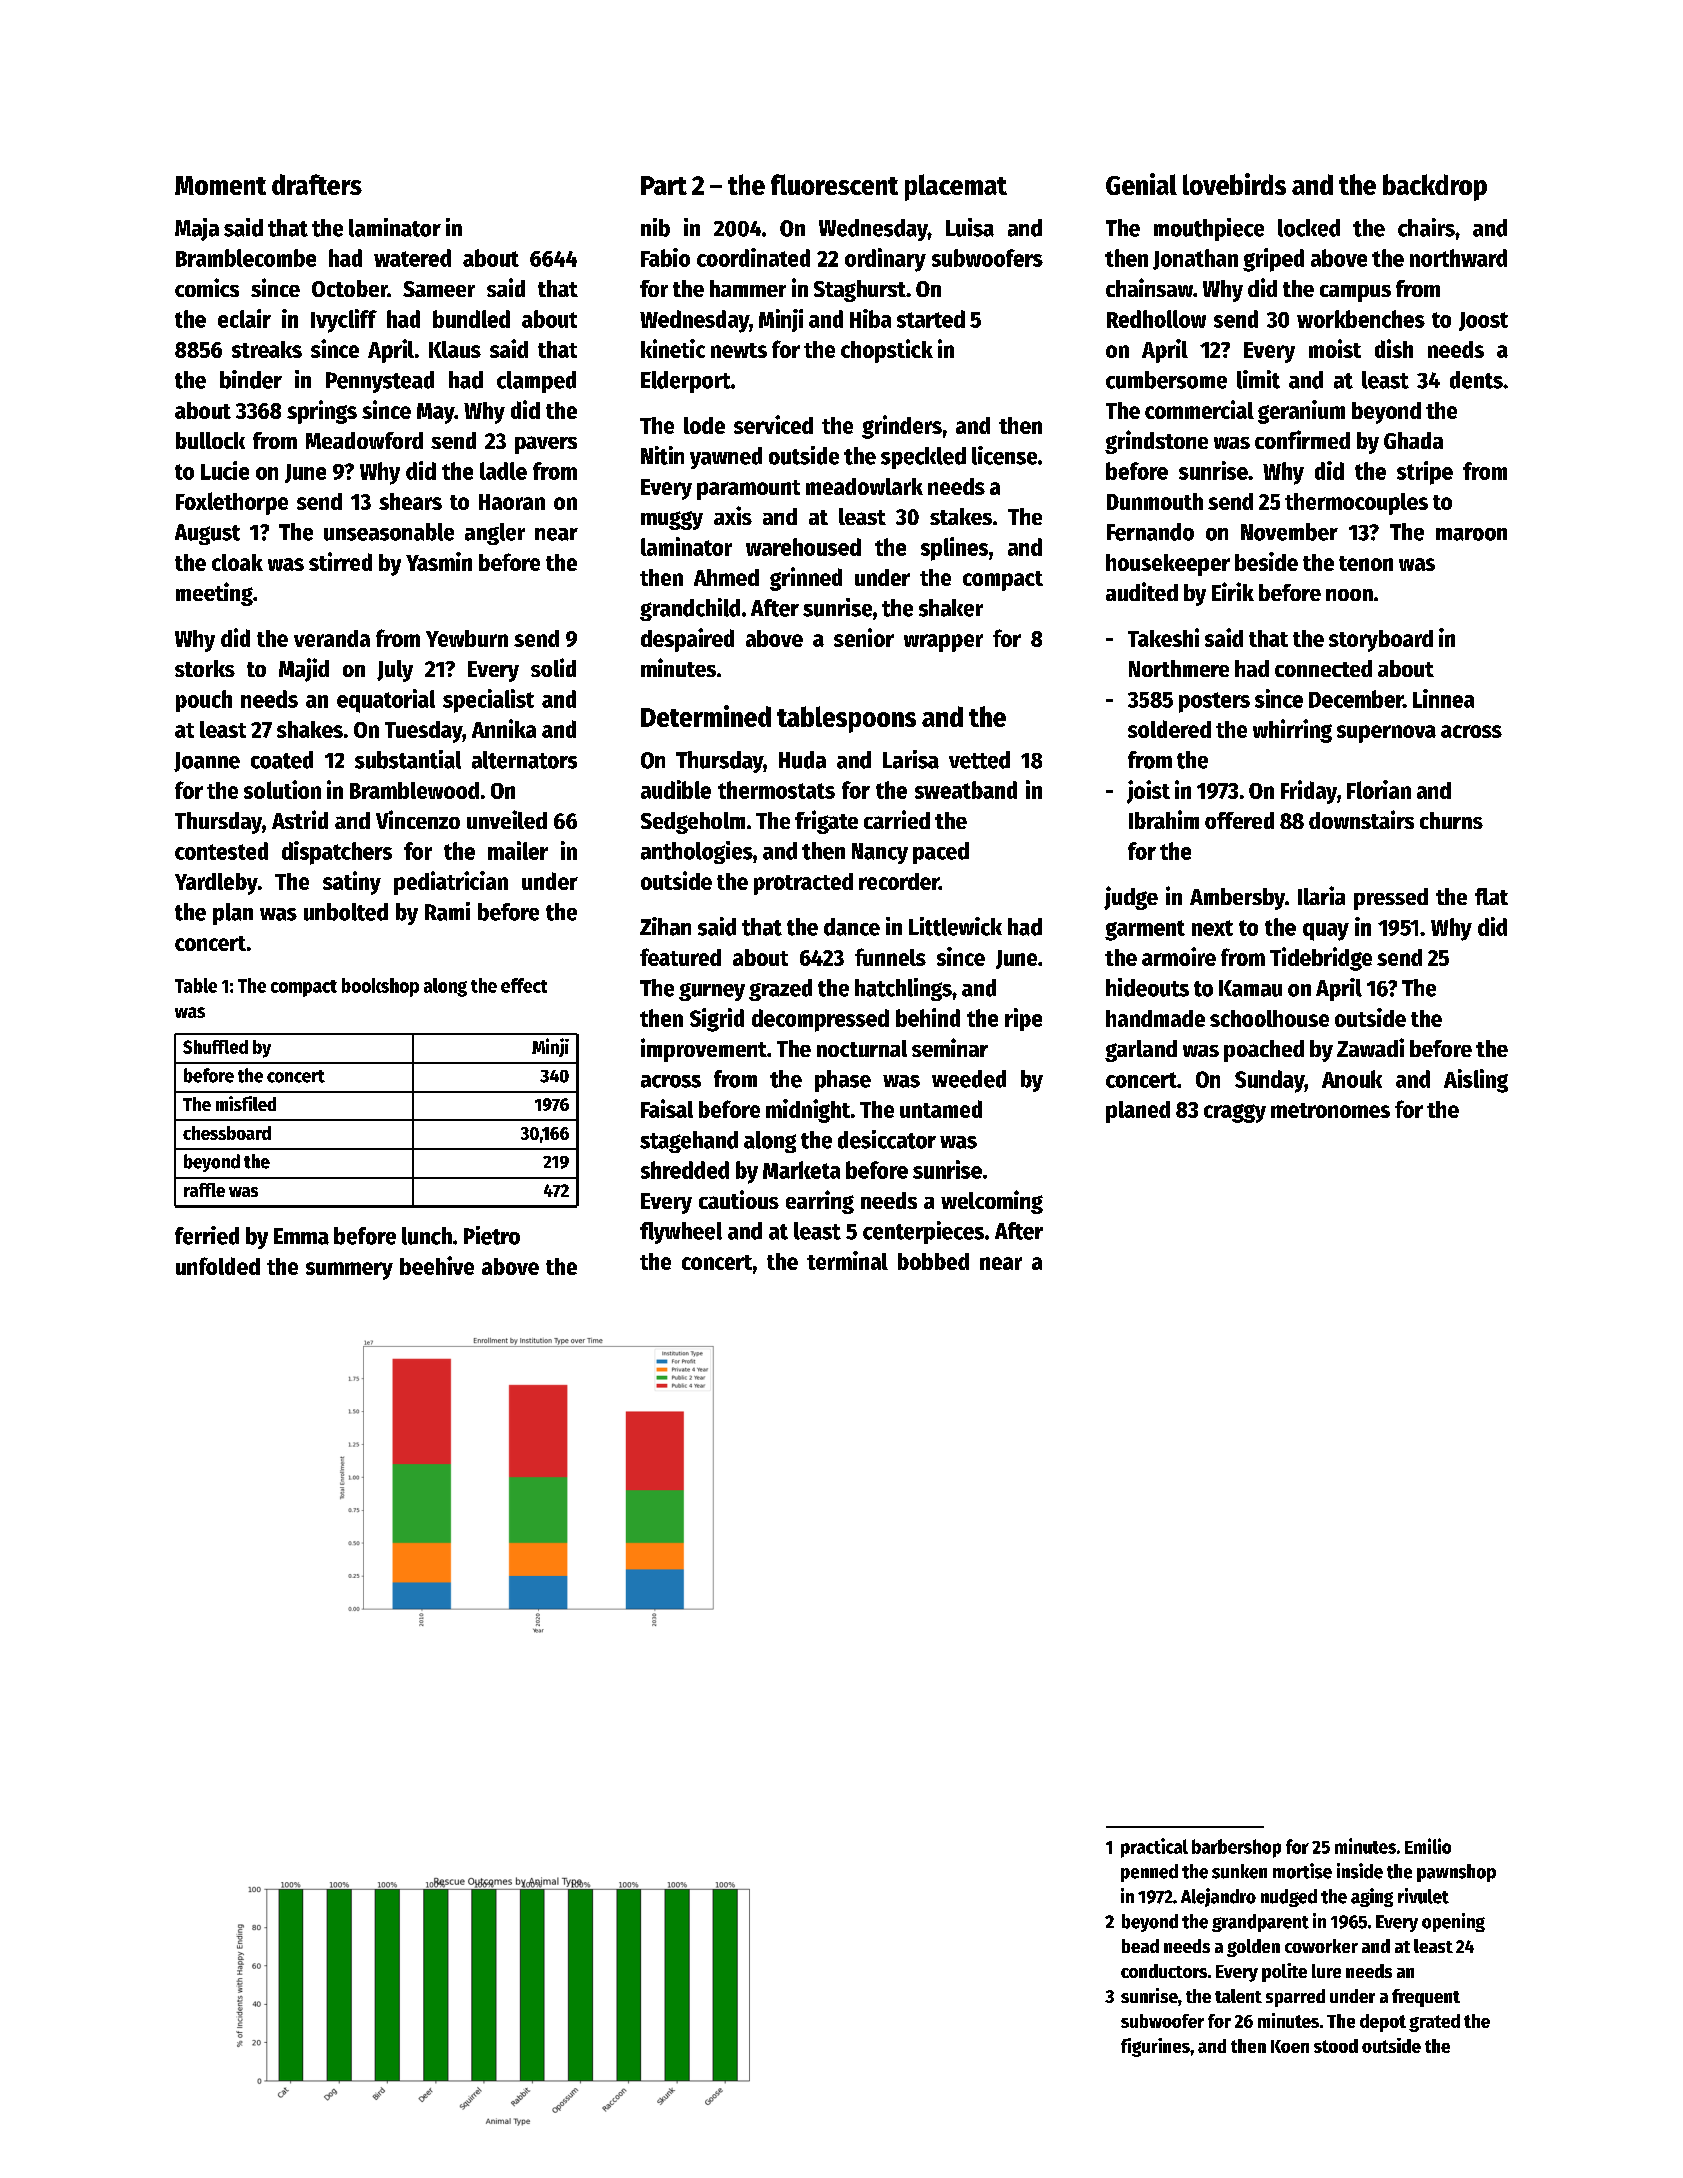 The width and height of the screenshot is (1683, 2178). I want to click on churns, so click(1451, 820).
